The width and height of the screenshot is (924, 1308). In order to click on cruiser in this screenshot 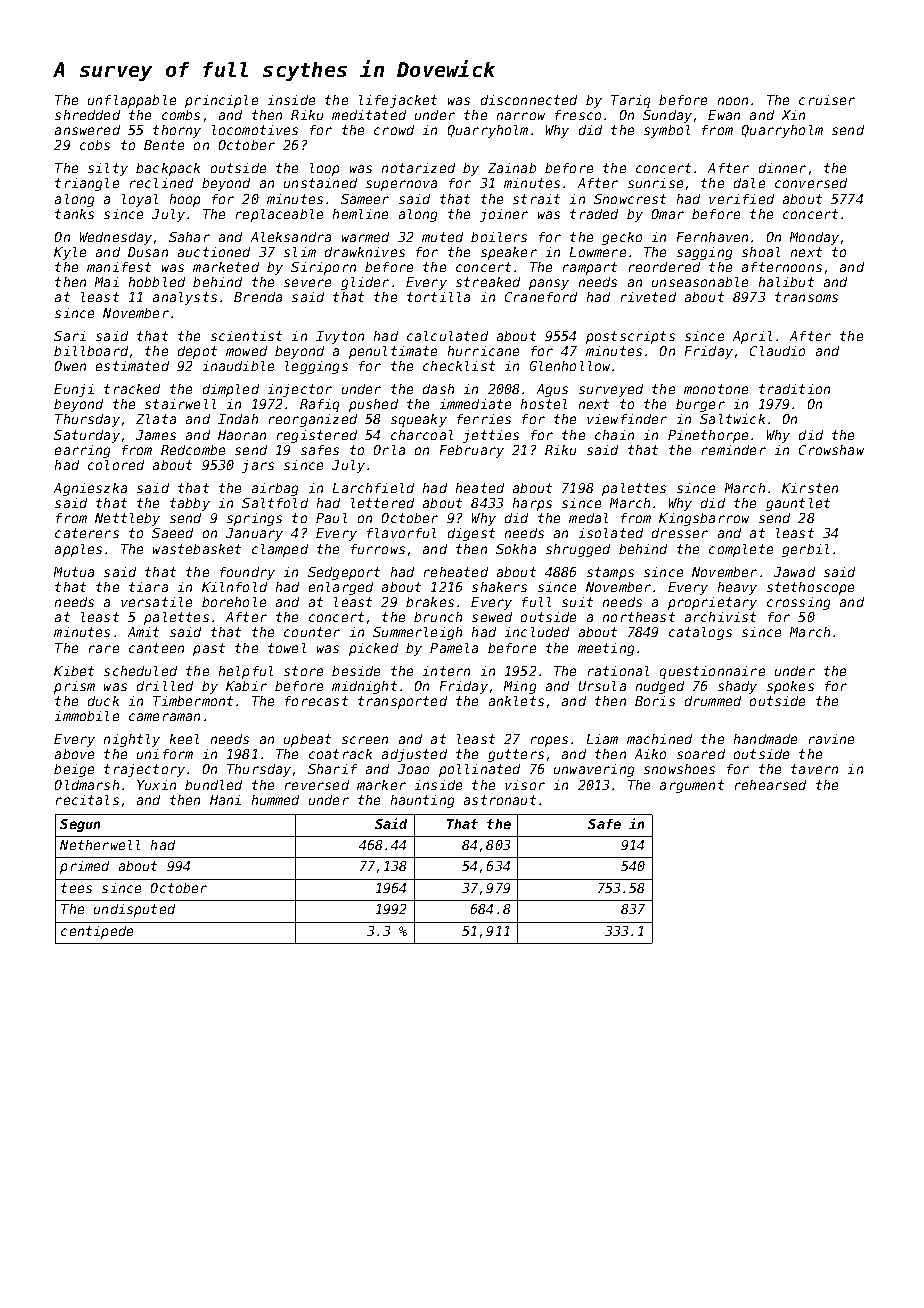, I will do `click(827, 100)`.
